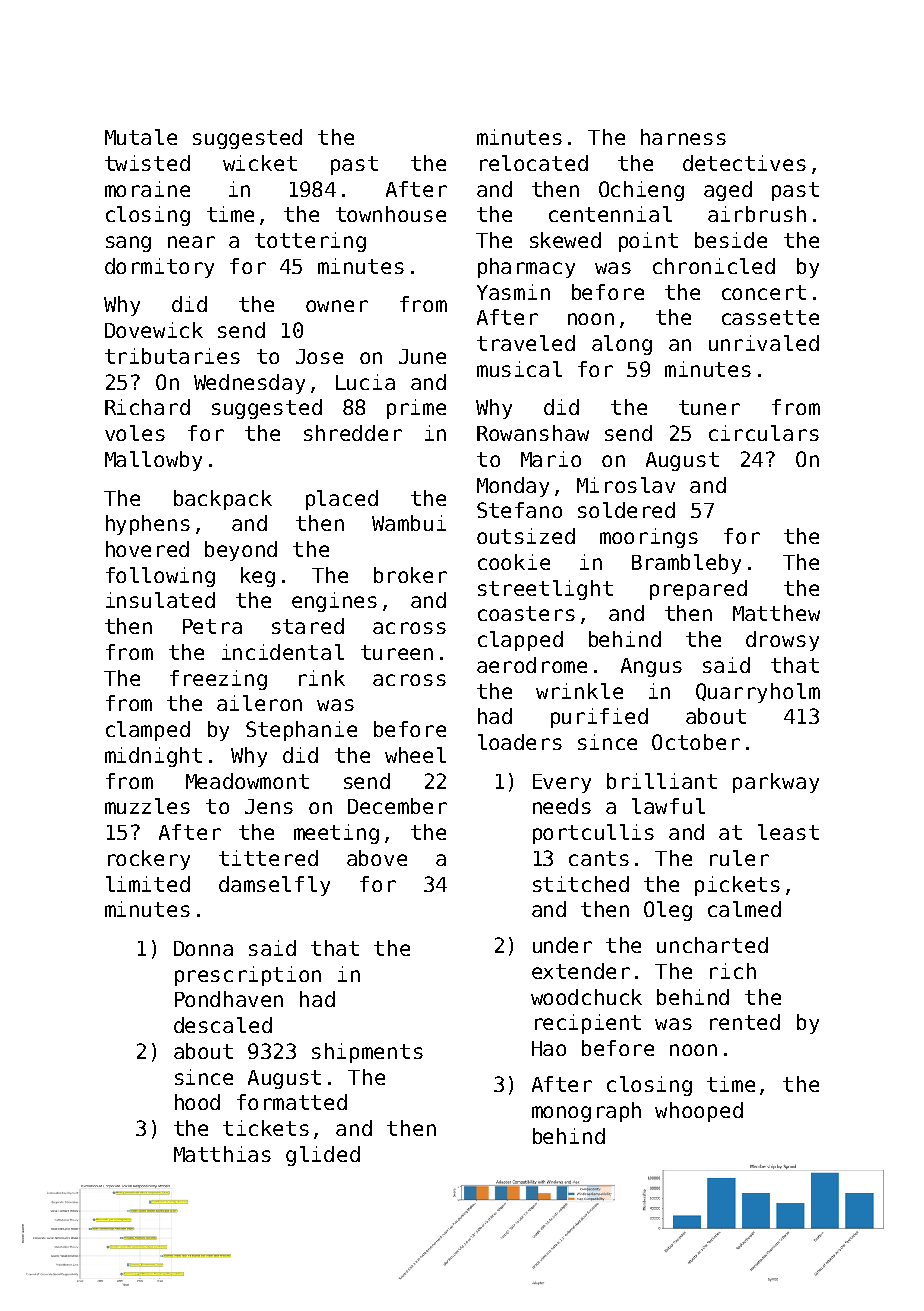 This document has width=924, height=1311. Describe the element at coordinates (562, 945) in the document. I see `under` at that location.
